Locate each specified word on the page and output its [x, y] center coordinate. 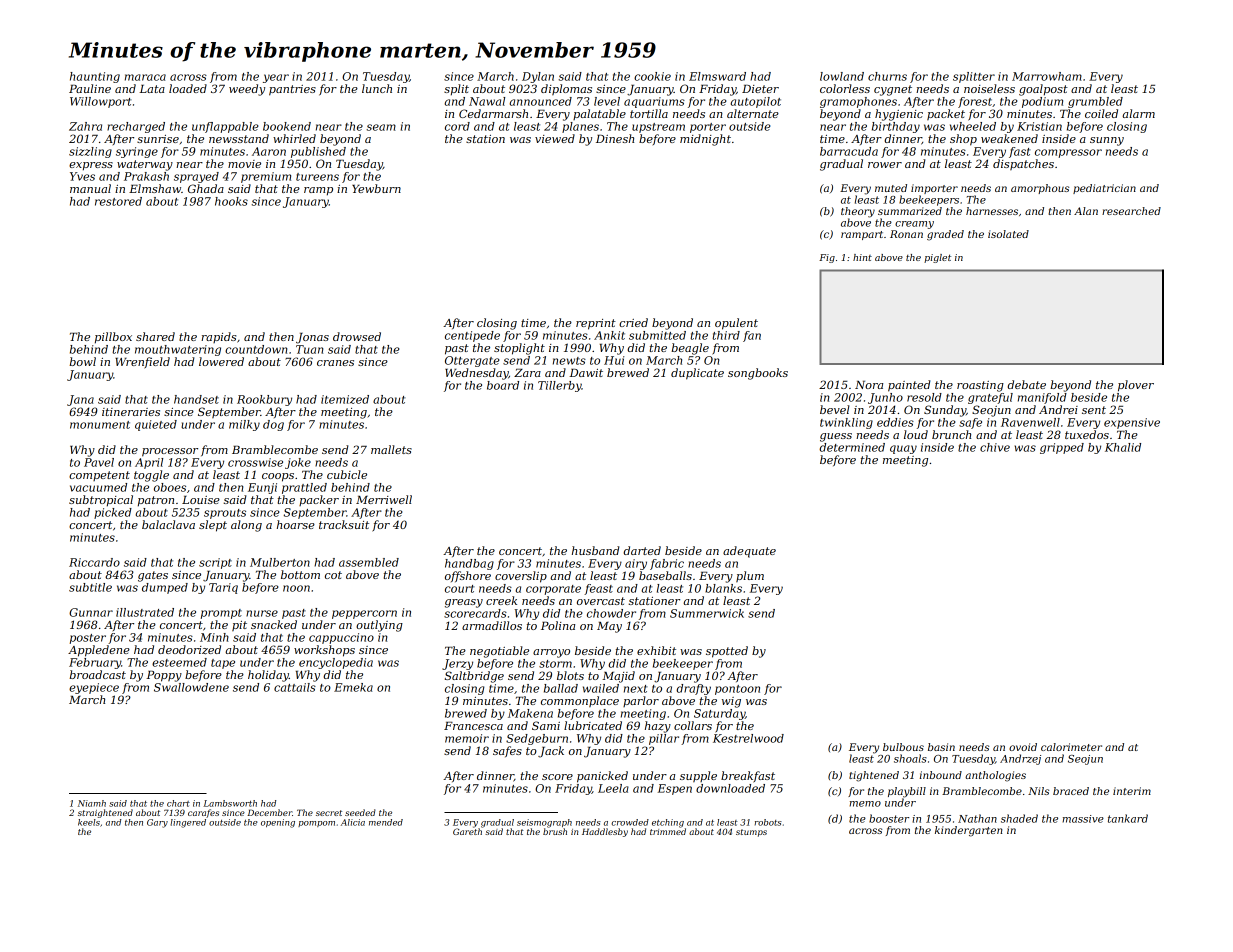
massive [1083, 819]
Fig [827, 258]
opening [278, 823]
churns [887, 76]
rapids [218, 337]
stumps [751, 833]
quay [903, 449]
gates [153, 576]
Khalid [1123, 447]
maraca [145, 77]
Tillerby [560, 386]
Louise [201, 500]
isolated [1008, 234]
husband [595, 550]
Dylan [538, 77]
